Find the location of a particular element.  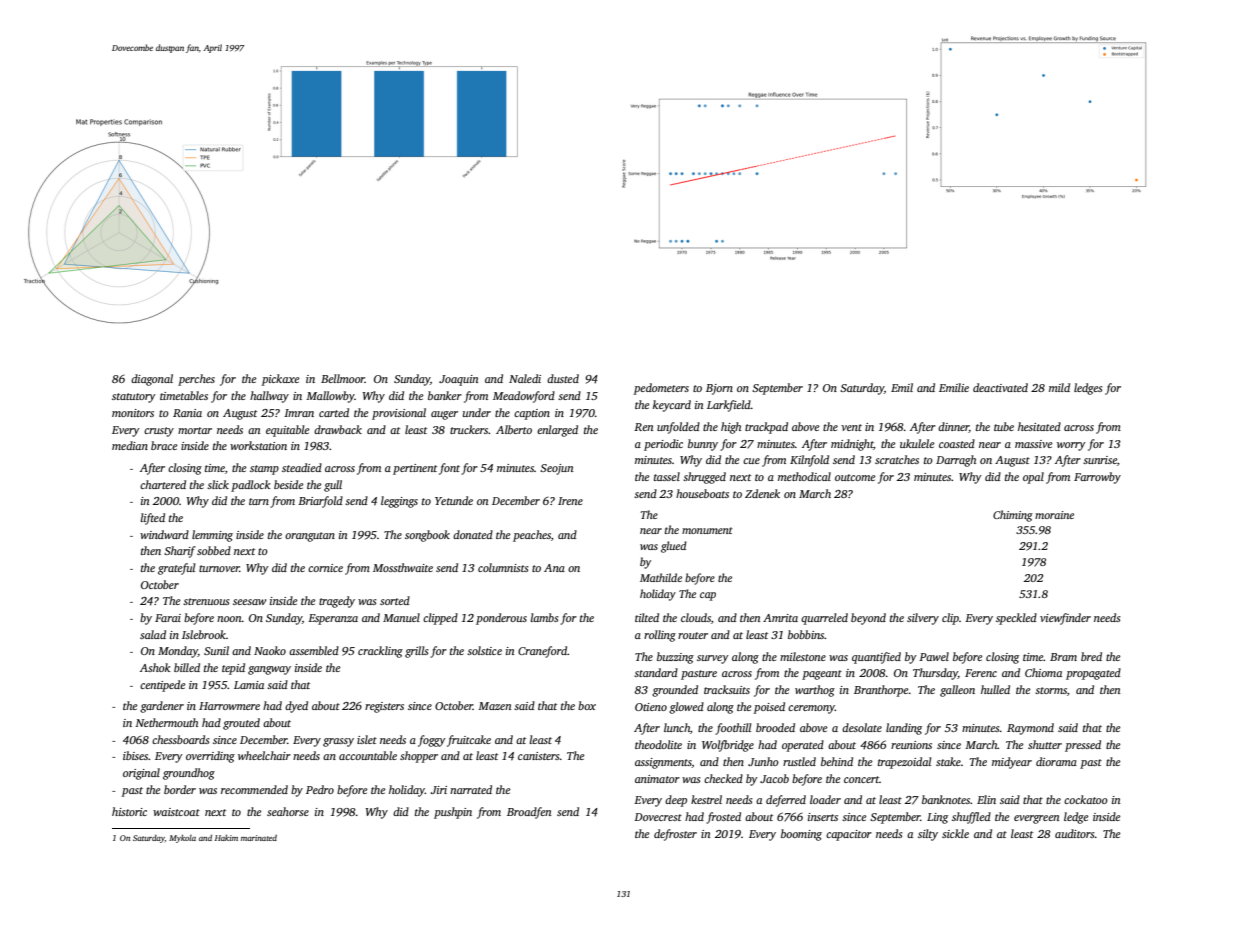

galleon is located at coordinates (957, 691).
